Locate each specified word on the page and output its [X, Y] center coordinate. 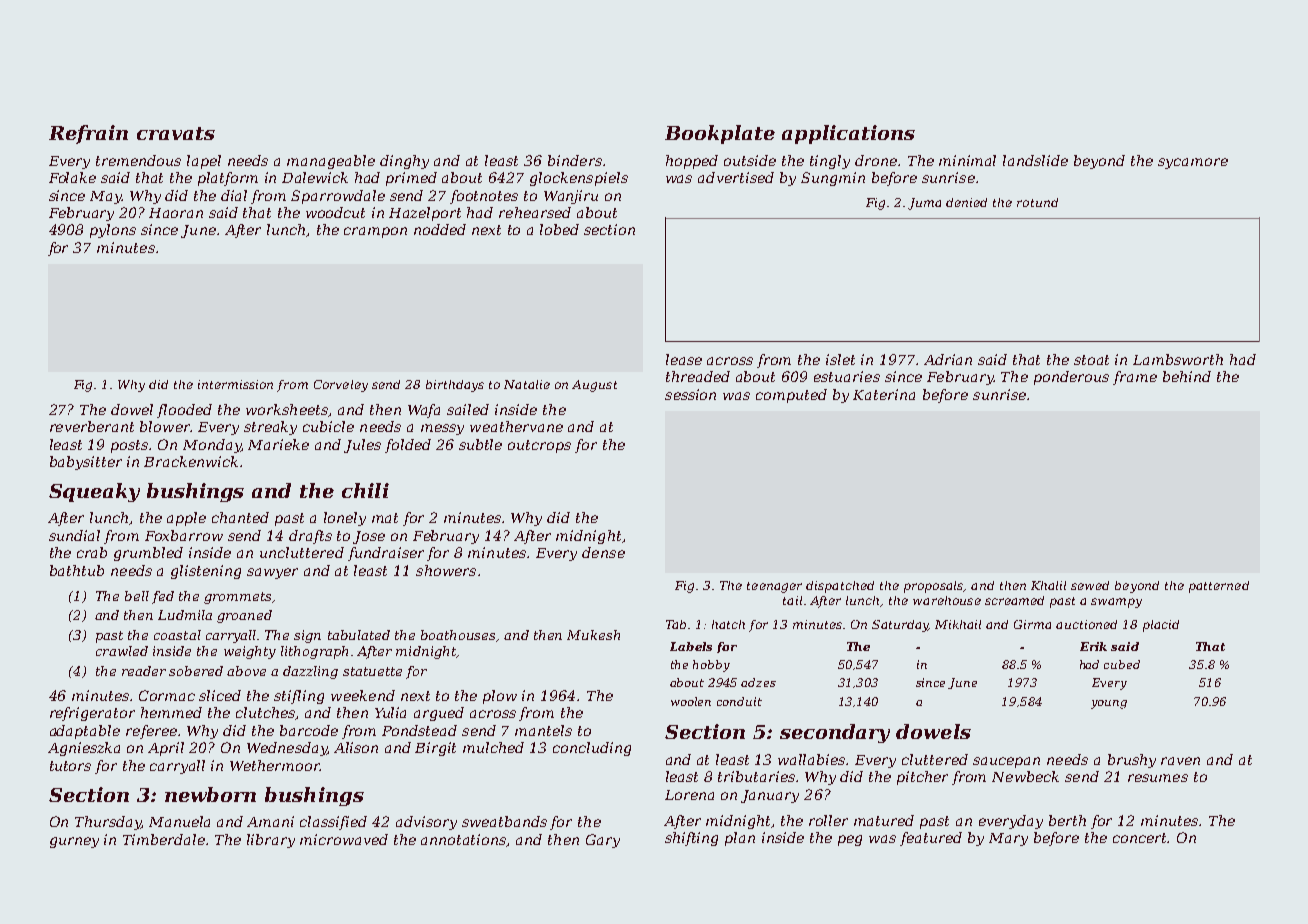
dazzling [310, 672]
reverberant [92, 426]
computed [791, 396]
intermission [235, 384]
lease [684, 359]
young [1109, 704]
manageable [331, 162]
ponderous [1071, 378]
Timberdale [164, 839]
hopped [692, 162]
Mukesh [593, 635]
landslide [1035, 160]
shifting [691, 839]
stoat [1091, 360]
